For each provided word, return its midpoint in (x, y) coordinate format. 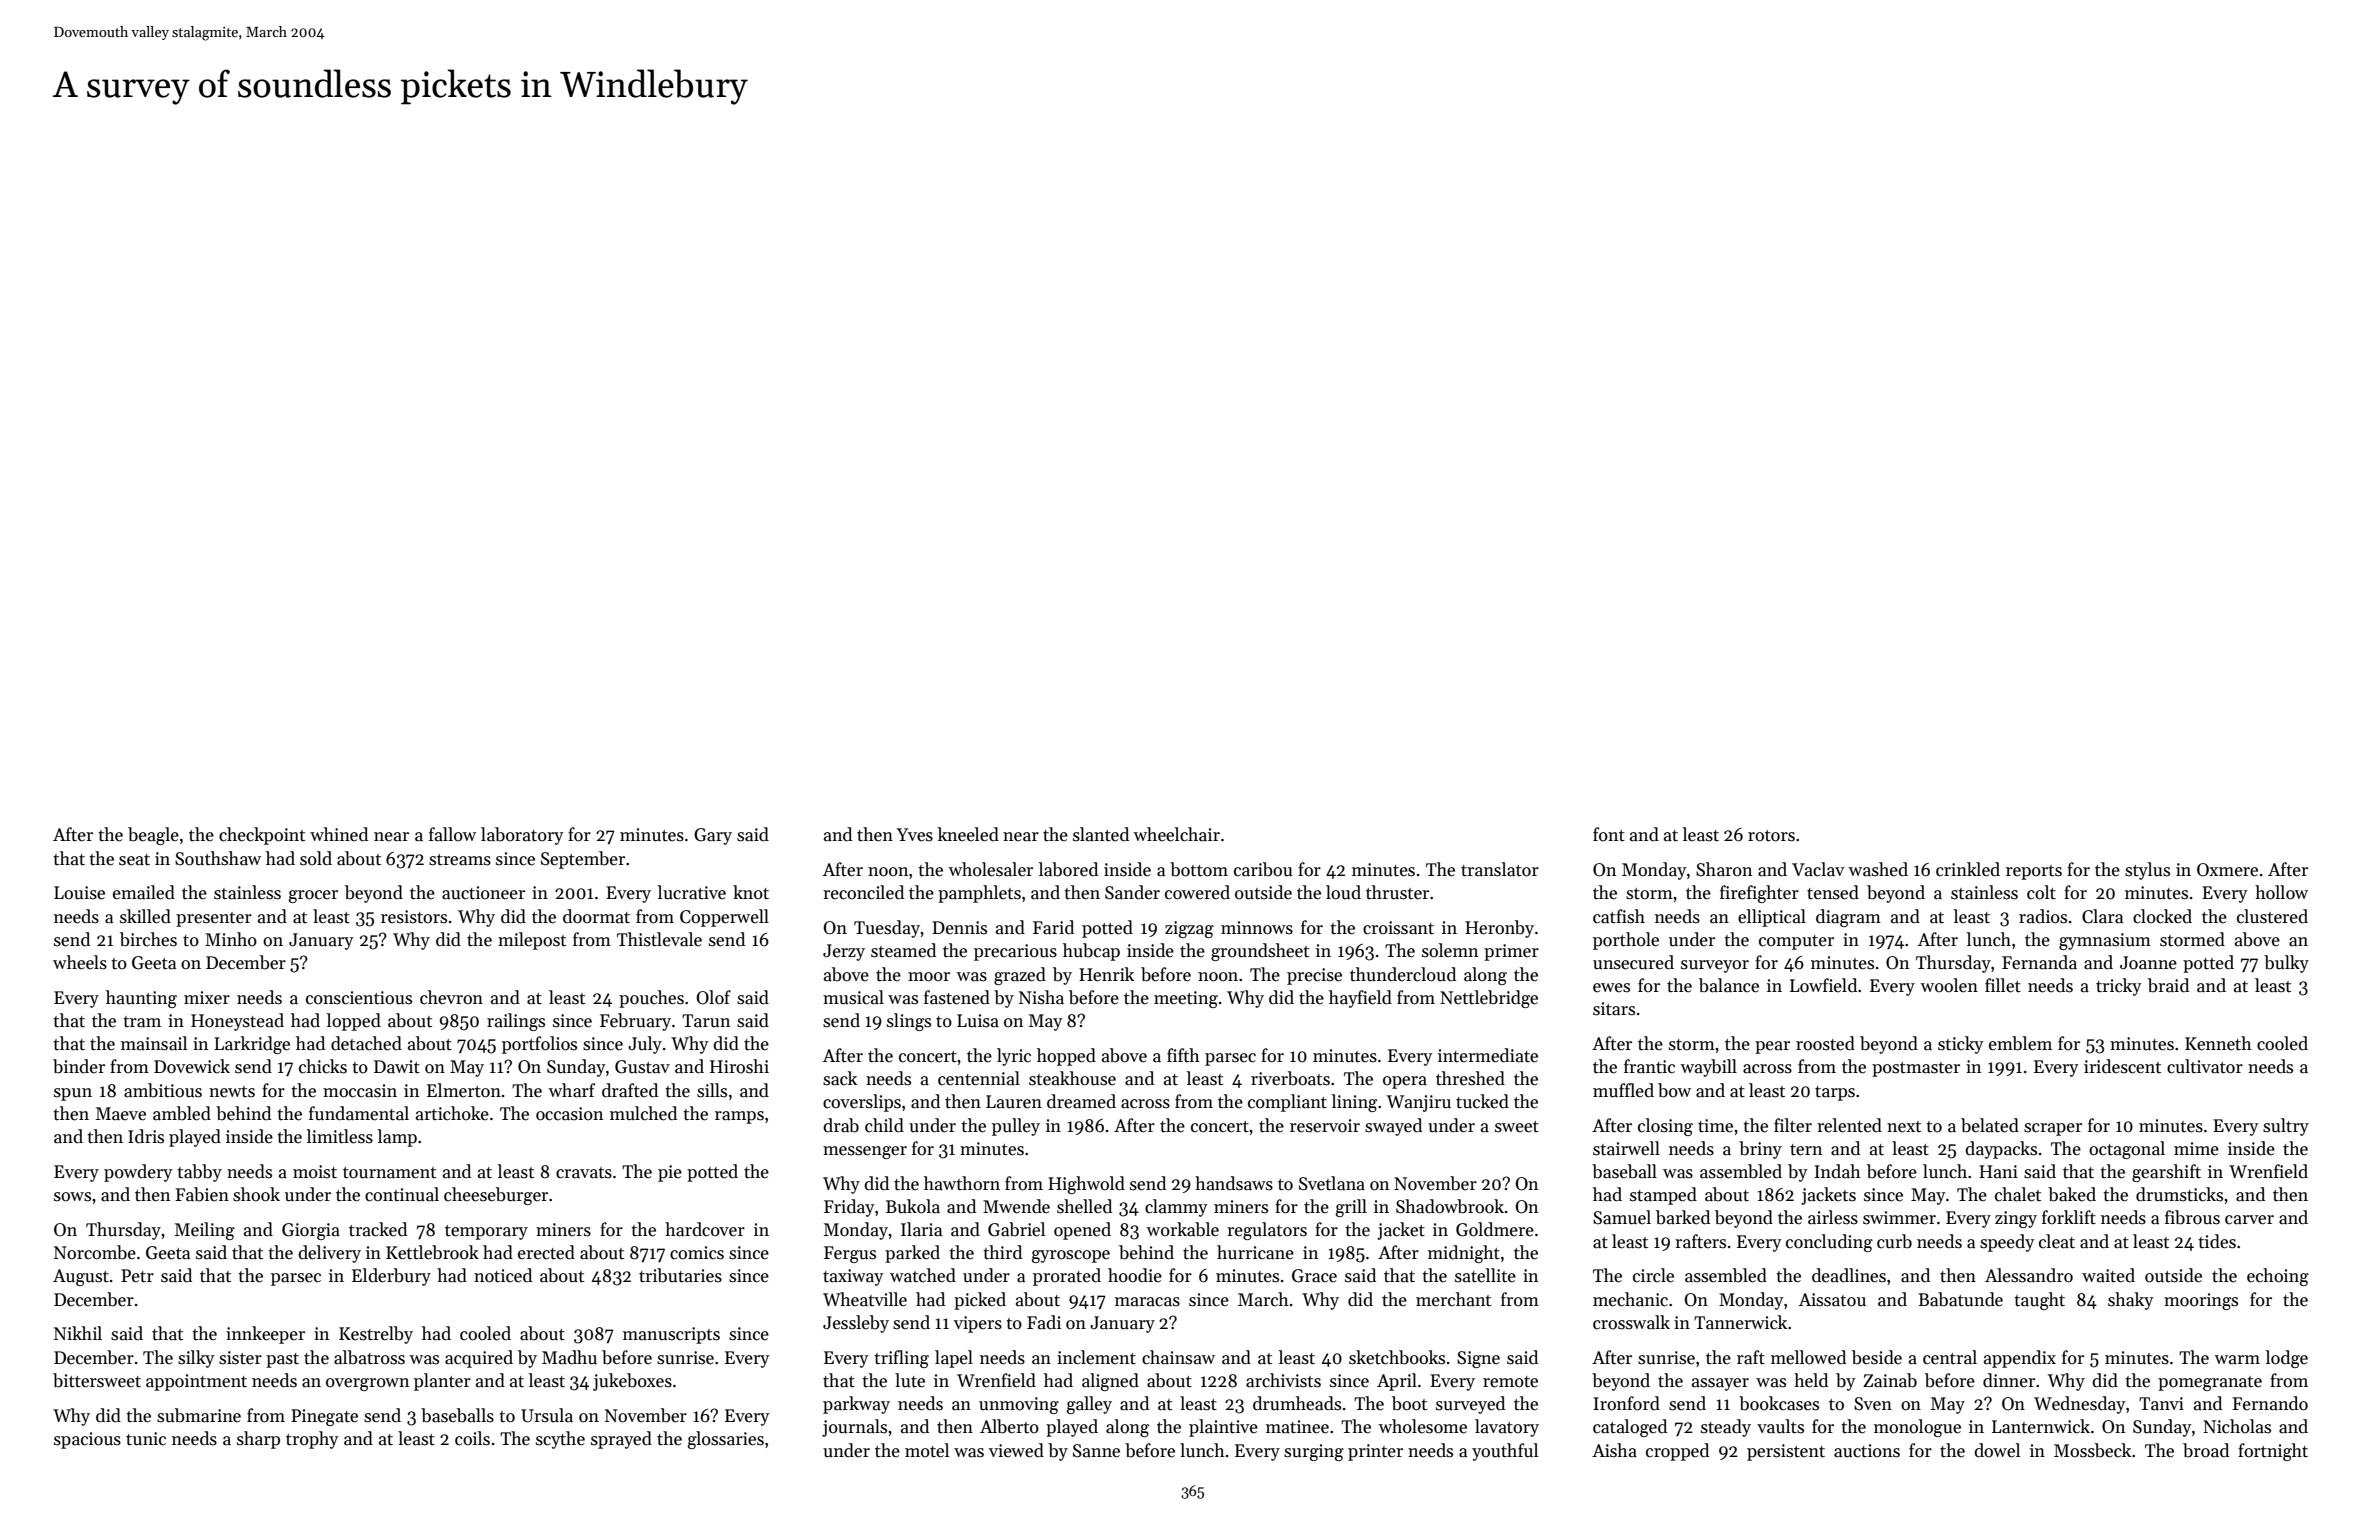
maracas (1147, 1302)
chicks (323, 1066)
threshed (1470, 1078)
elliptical (1772, 918)
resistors (414, 917)
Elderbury (391, 1277)
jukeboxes (632, 1382)
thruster (1397, 892)
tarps (1835, 1093)
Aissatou (1832, 1300)
